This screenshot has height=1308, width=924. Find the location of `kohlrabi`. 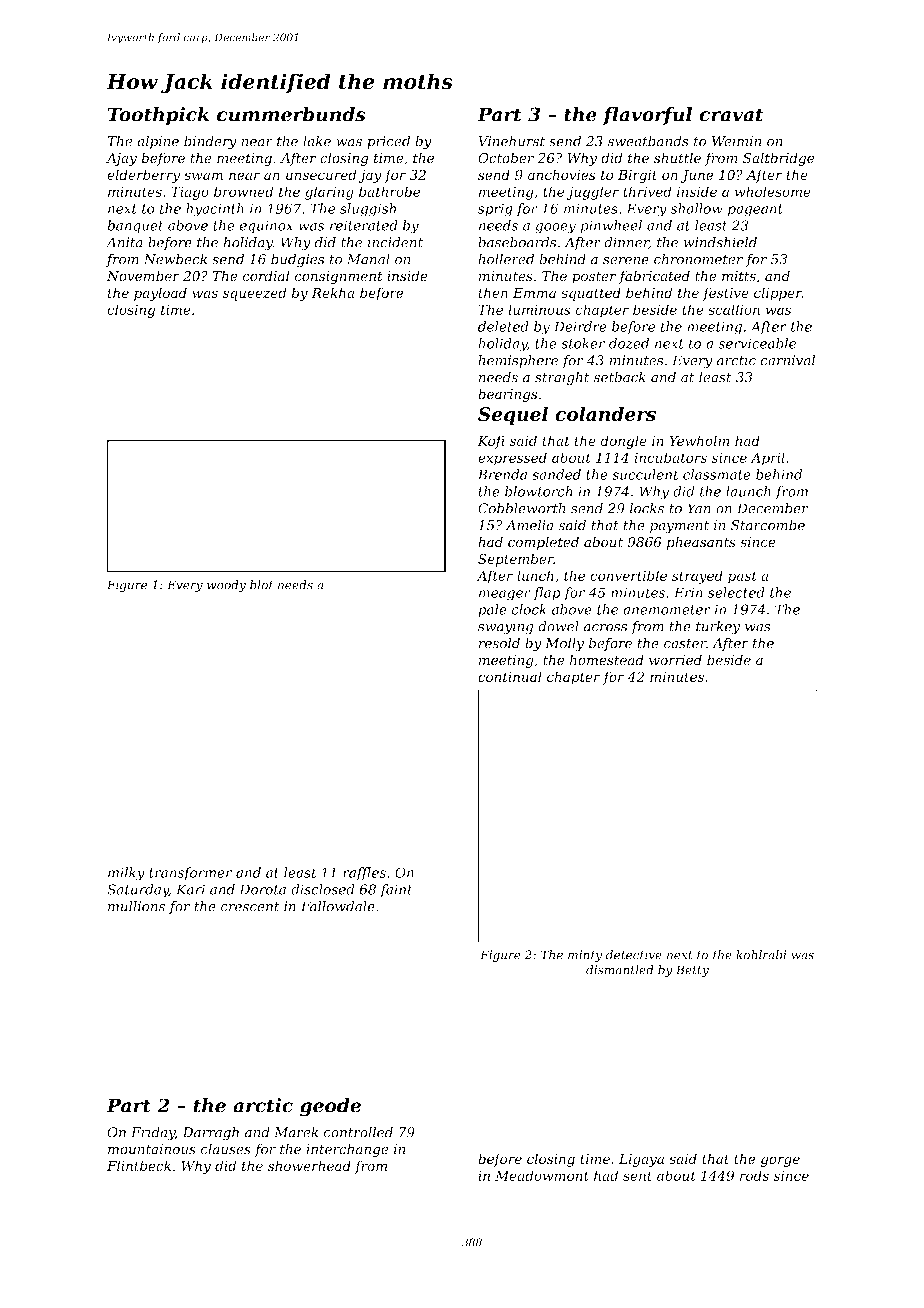

kohlrabi is located at coordinates (761, 955).
